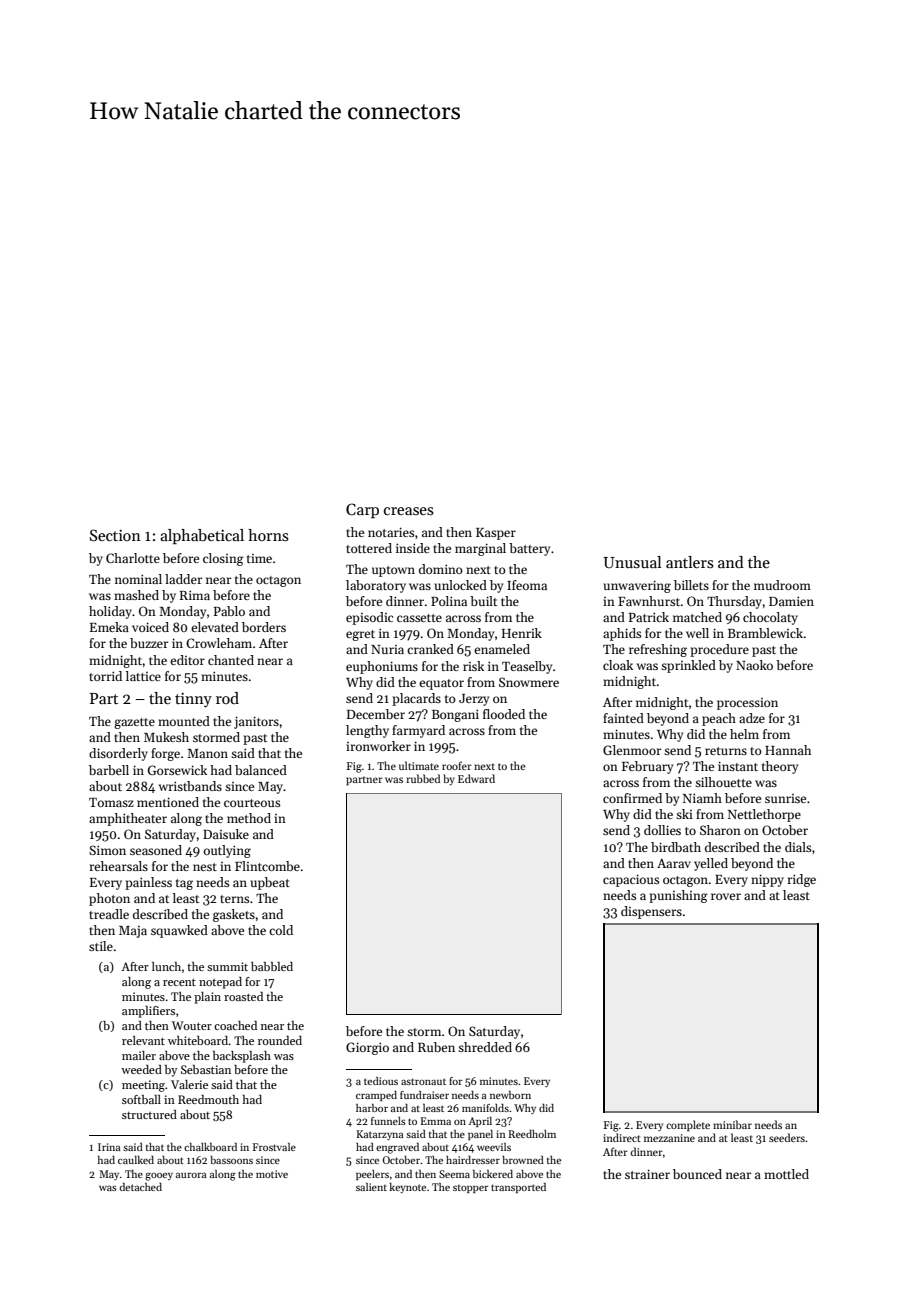 The height and width of the screenshot is (1316, 908). Describe the element at coordinates (690, 562) in the screenshot. I see `antlers` at that location.
